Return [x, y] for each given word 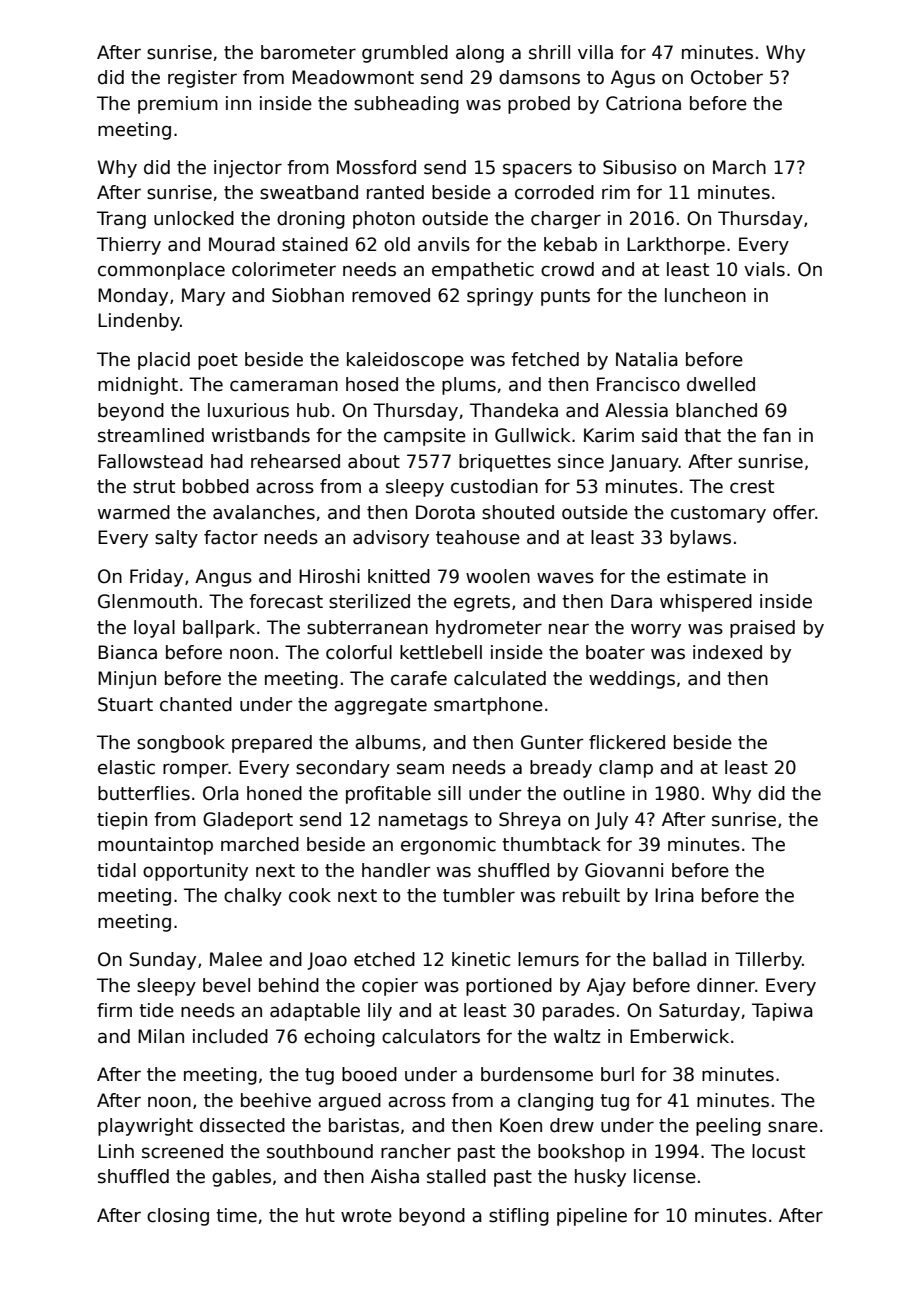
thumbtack [551, 844]
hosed [372, 384]
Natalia [647, 359]
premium [178, 105]
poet [218, 361]
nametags [423, 821]
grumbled [405, 54]
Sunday [163, 961]
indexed [727, 652]
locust [778, 1151]
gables [241, 1178]
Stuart [125, 704]
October [727, 77]
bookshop [581, 1153]
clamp [626, 769]
